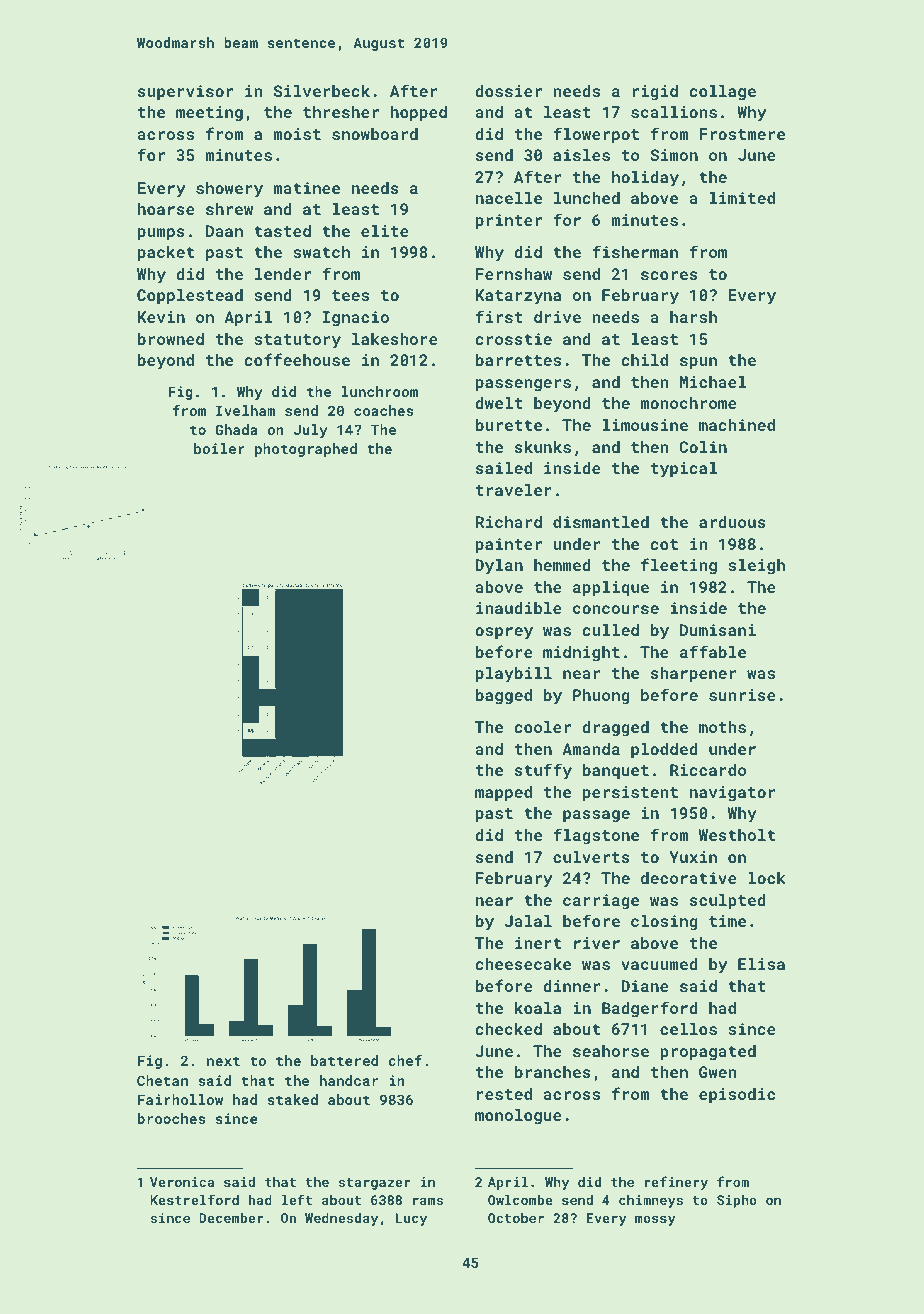  Describe the element at coordinates (395, 339) in the screenshot. I see `lakeshore` at that location.
